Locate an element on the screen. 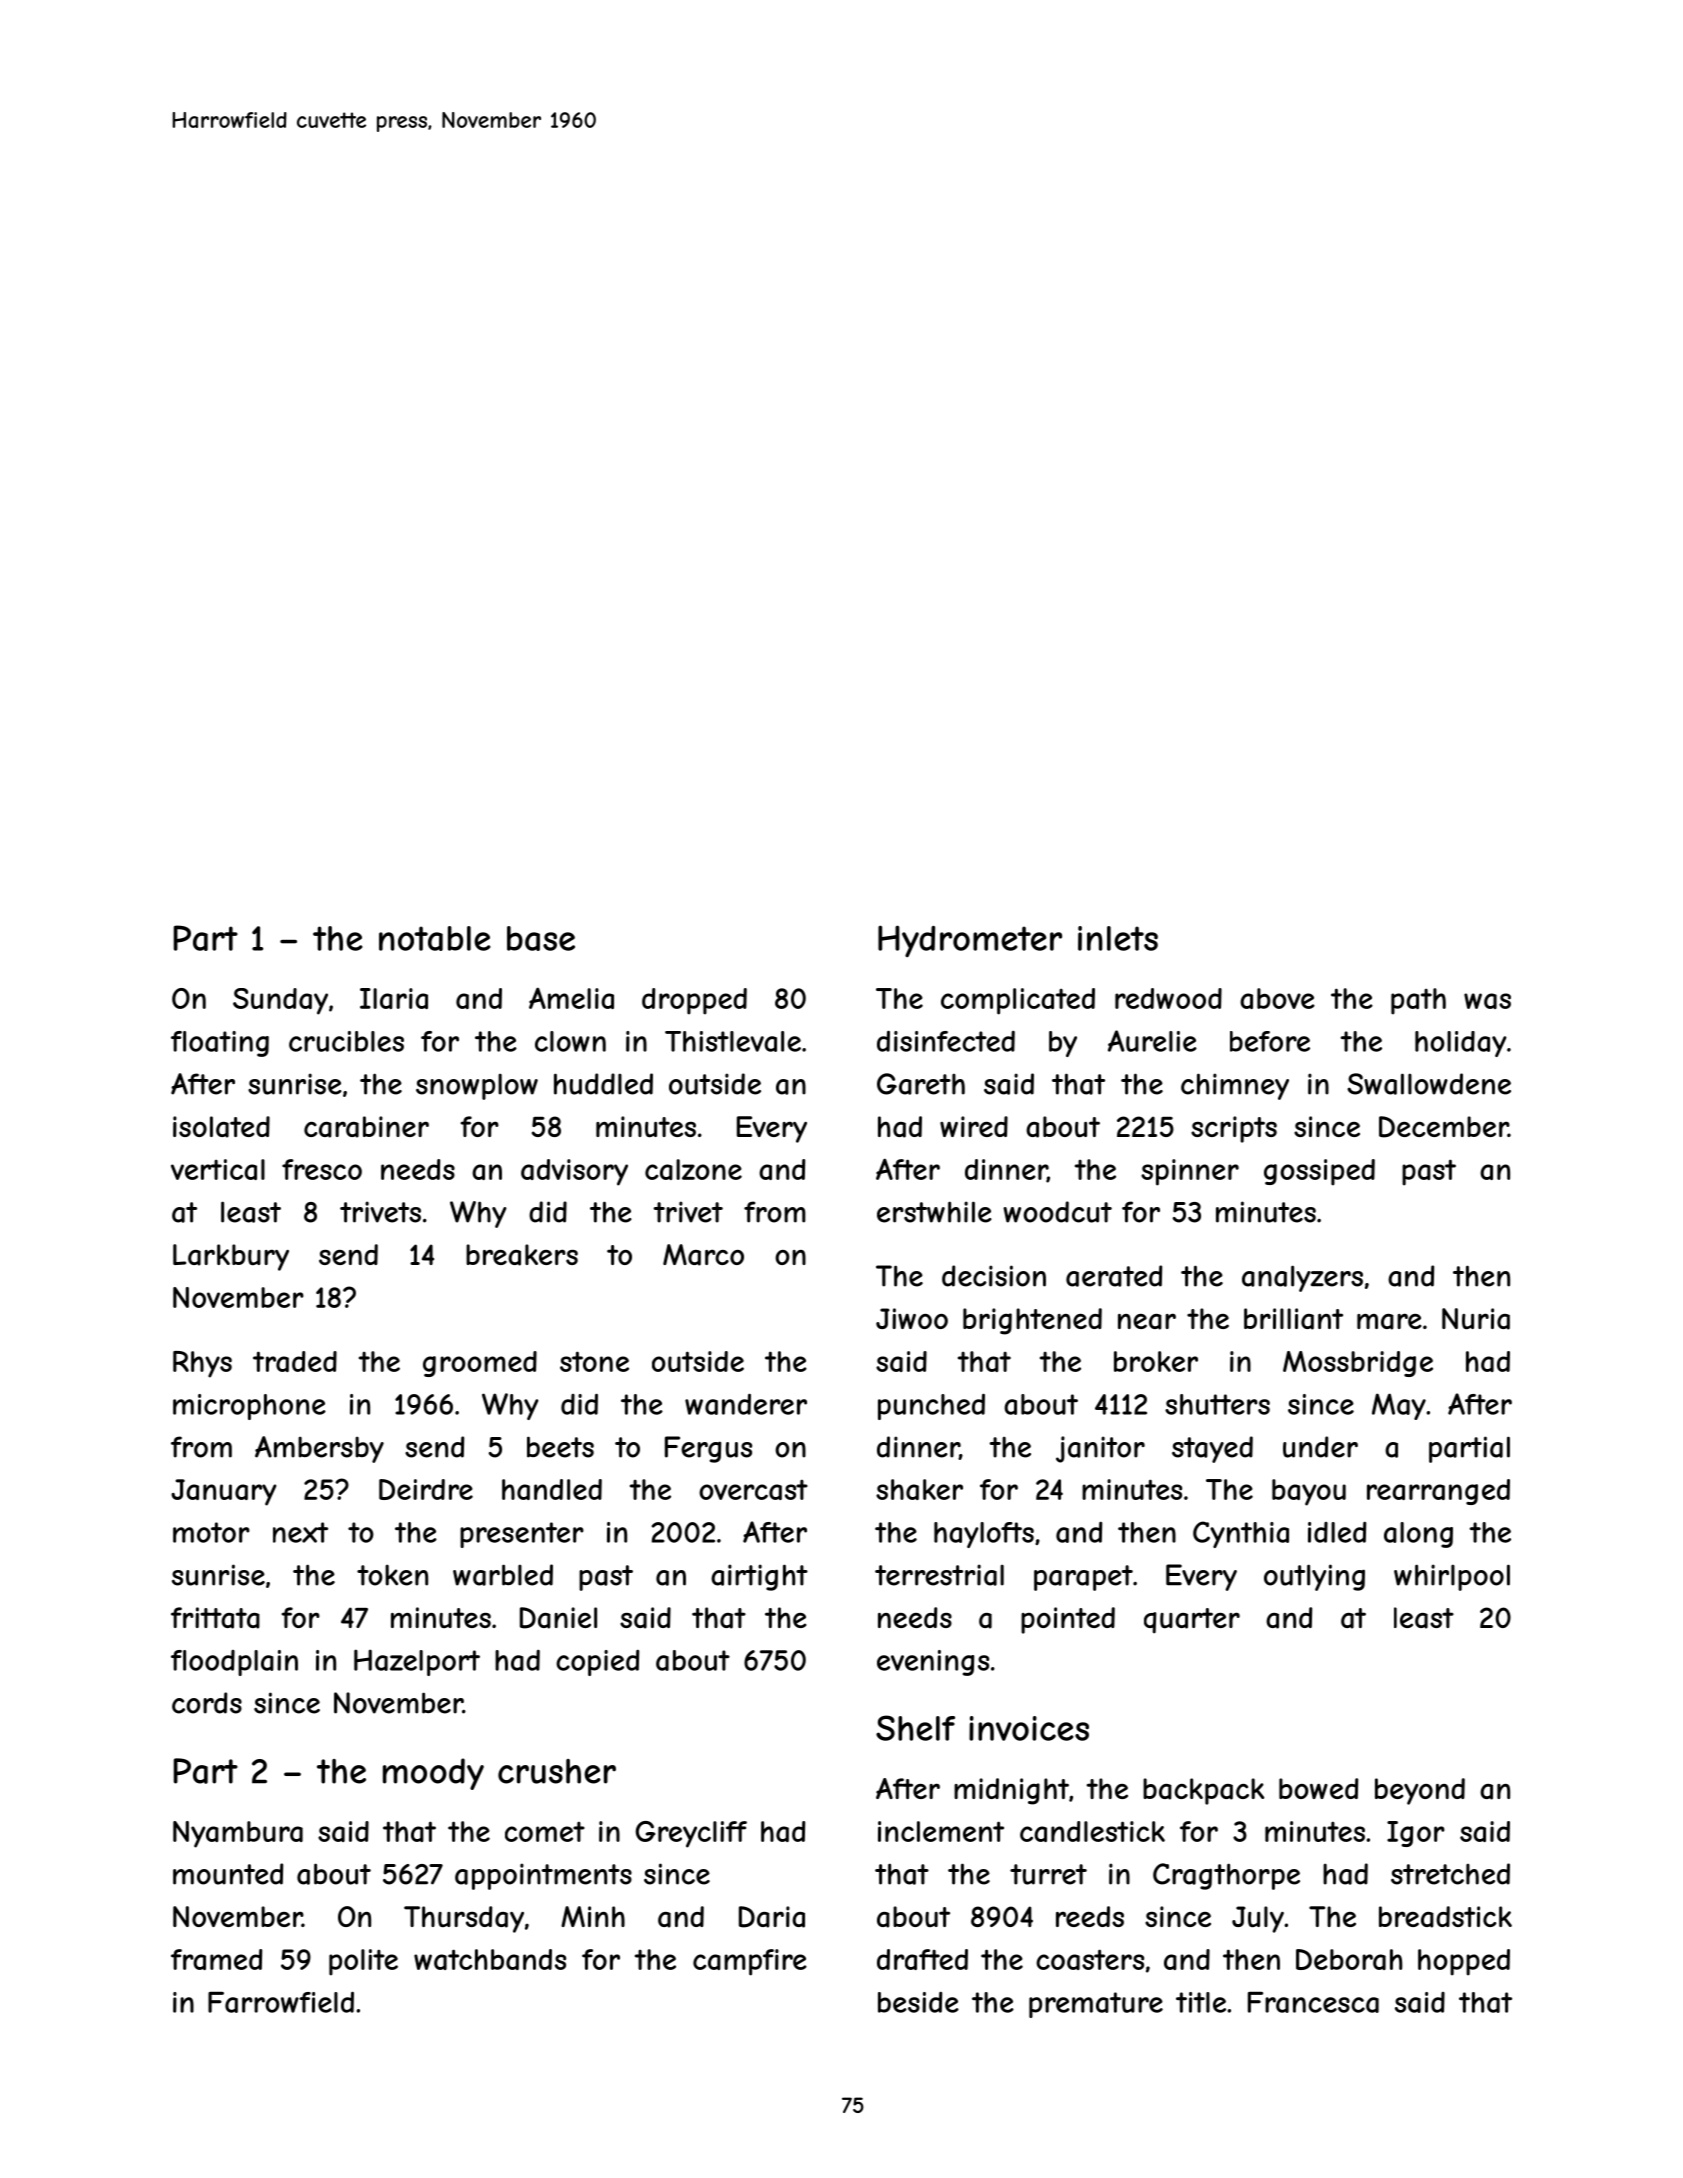 Image resolution: width=1683 pixels, height=2178 pixels. dropped is located at coordinates (694, 1001).
